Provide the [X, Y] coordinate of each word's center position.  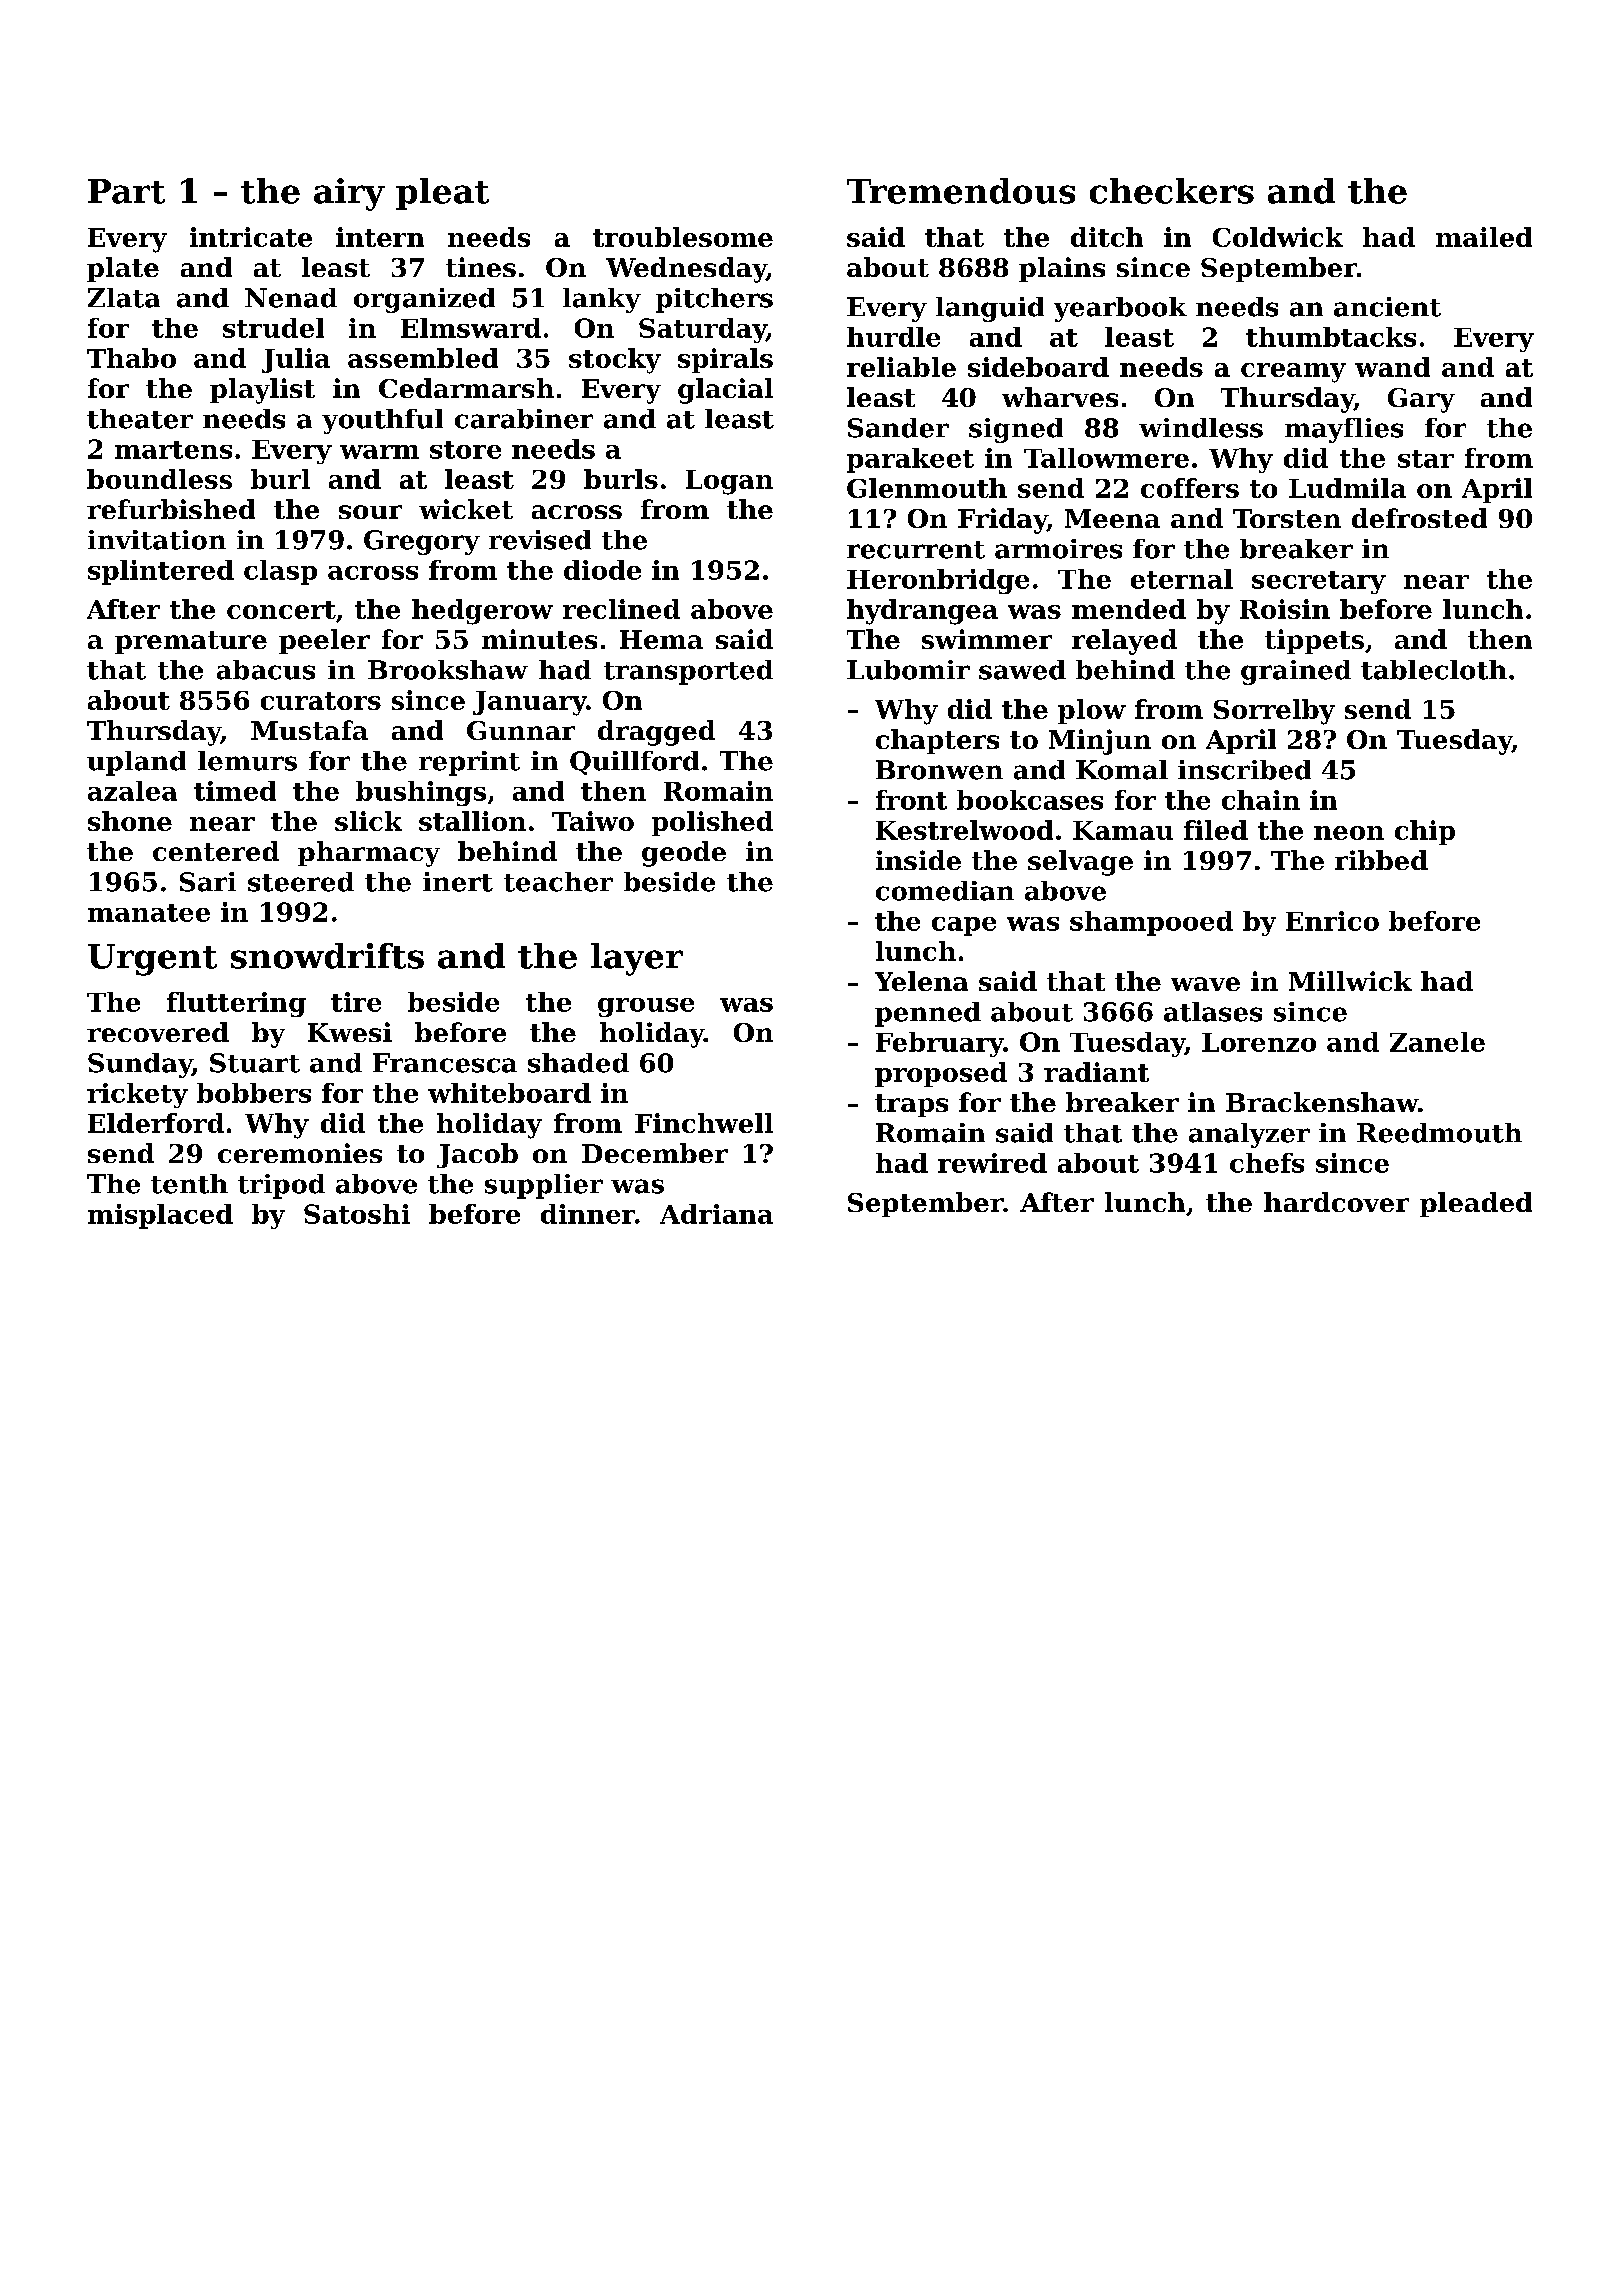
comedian [945, 891]
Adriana [716, 1214]
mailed [1484, 237]
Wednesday [686, 270]
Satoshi [357, 1214]
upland [136, 763]
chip [1425, 832]
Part [126, 191]
